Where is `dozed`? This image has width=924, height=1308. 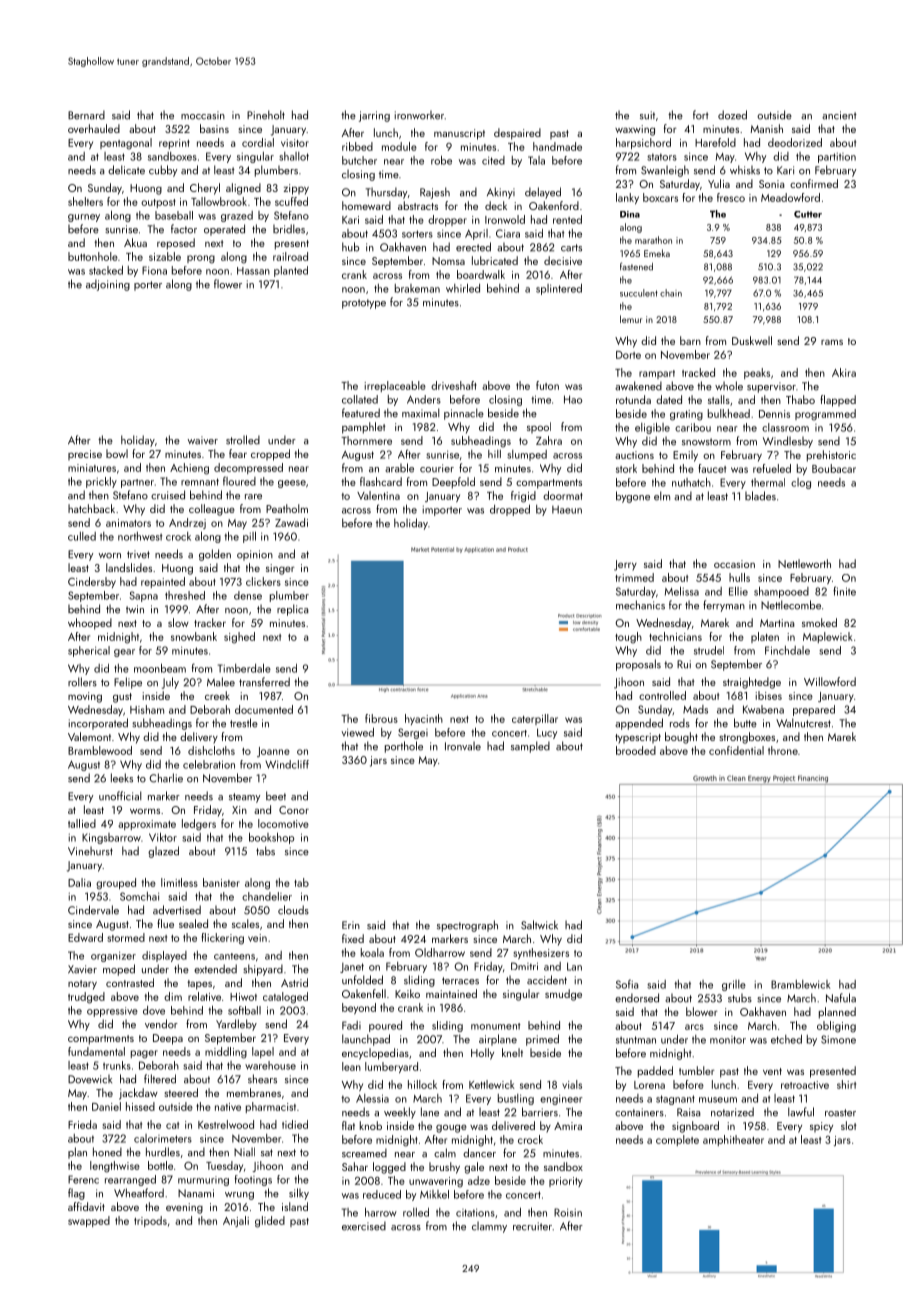 dozed is located at coordinates (732, 115).
